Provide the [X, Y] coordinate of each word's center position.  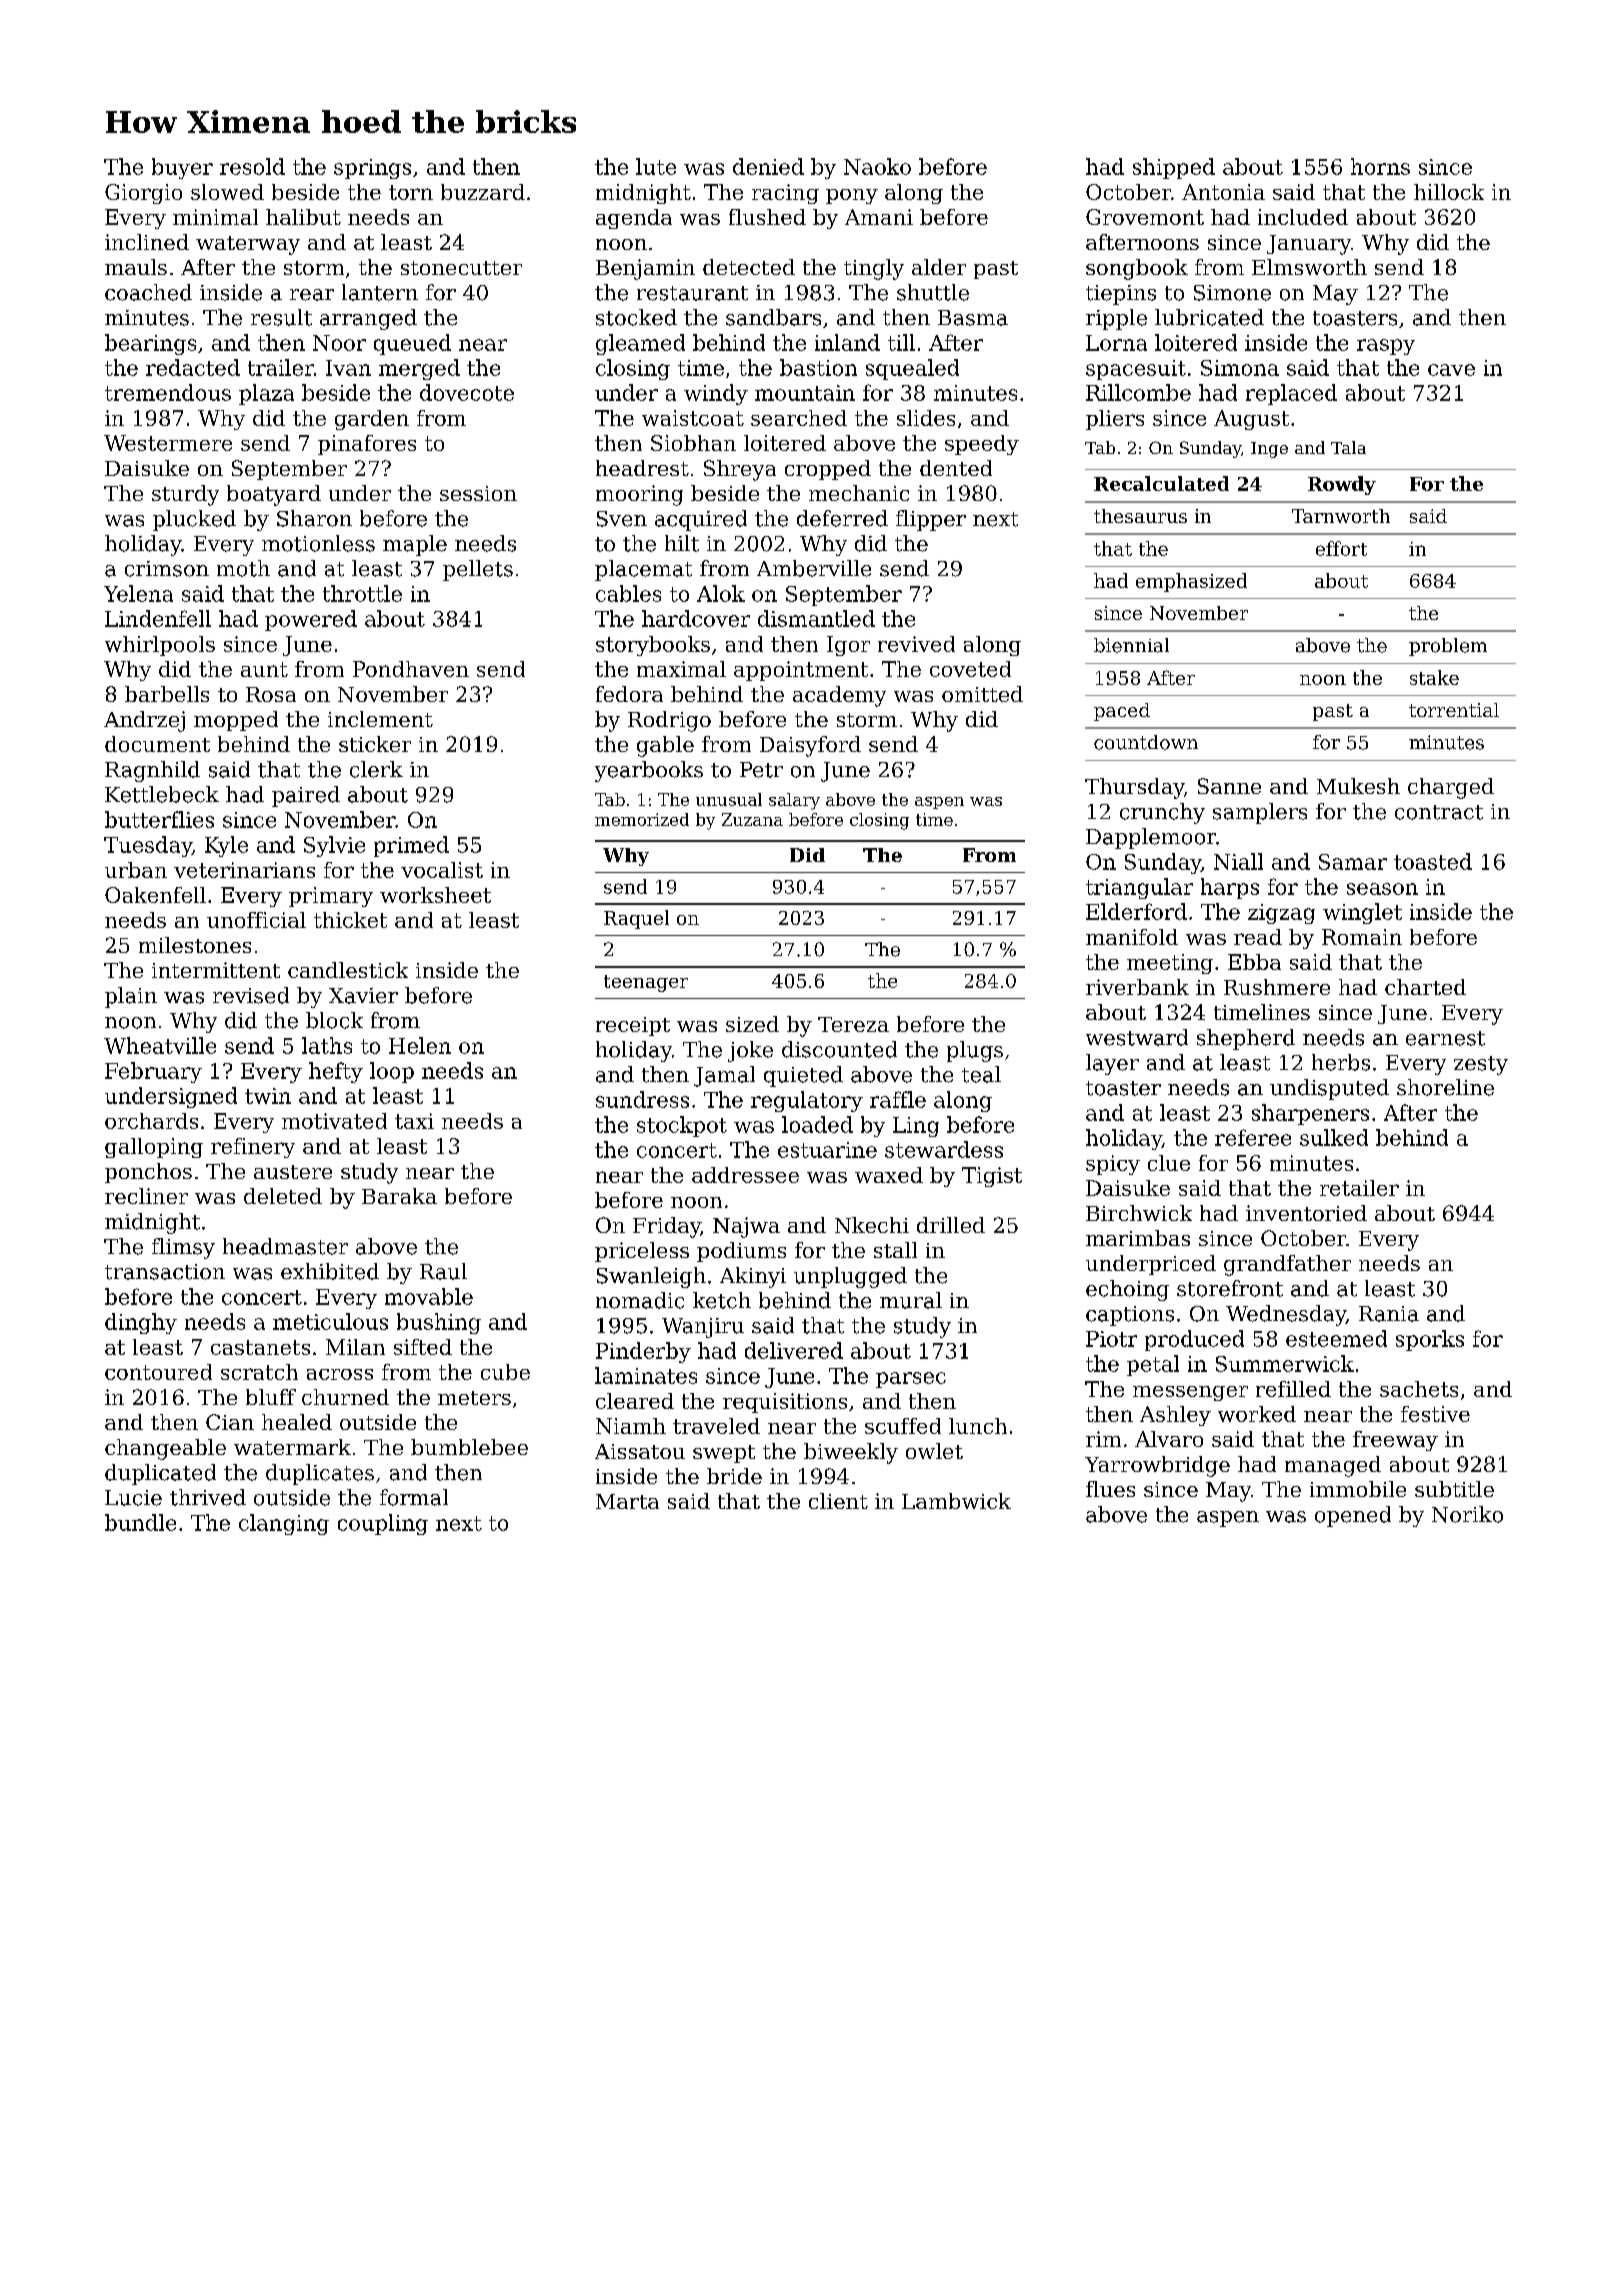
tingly [874, 269]
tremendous [168, 392]
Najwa [746, 1227]
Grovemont [1145, 217]
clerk [376, 769]
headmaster [285, 1246]
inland [847, 342]
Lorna [1116, 343]
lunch [978, 1426]
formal [414, 1497]
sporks [1430, 1340]
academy [839, 696]
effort [1341, 548]
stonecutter [461, 268]
